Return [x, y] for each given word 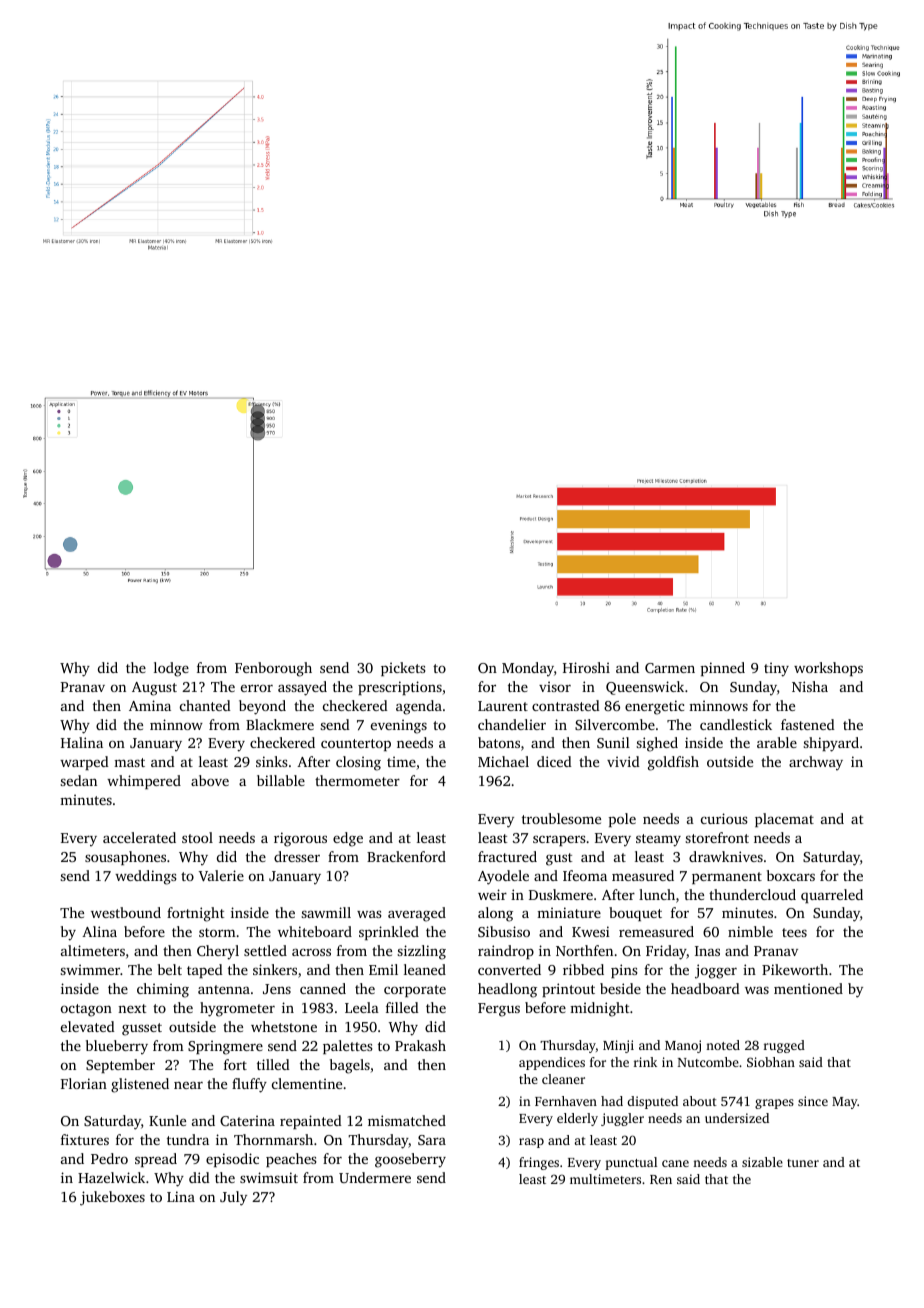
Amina [150, 705]
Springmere [225, 1047]
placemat [784, 820]
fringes [539, 1163]
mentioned [808, 988]
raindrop [506, 952]
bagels [350, 1066]
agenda [419, 707]
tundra [188, 1139]
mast [129, 762]
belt [170, 969]
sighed [657, 744]
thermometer [357, 780]
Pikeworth [795, 969]
